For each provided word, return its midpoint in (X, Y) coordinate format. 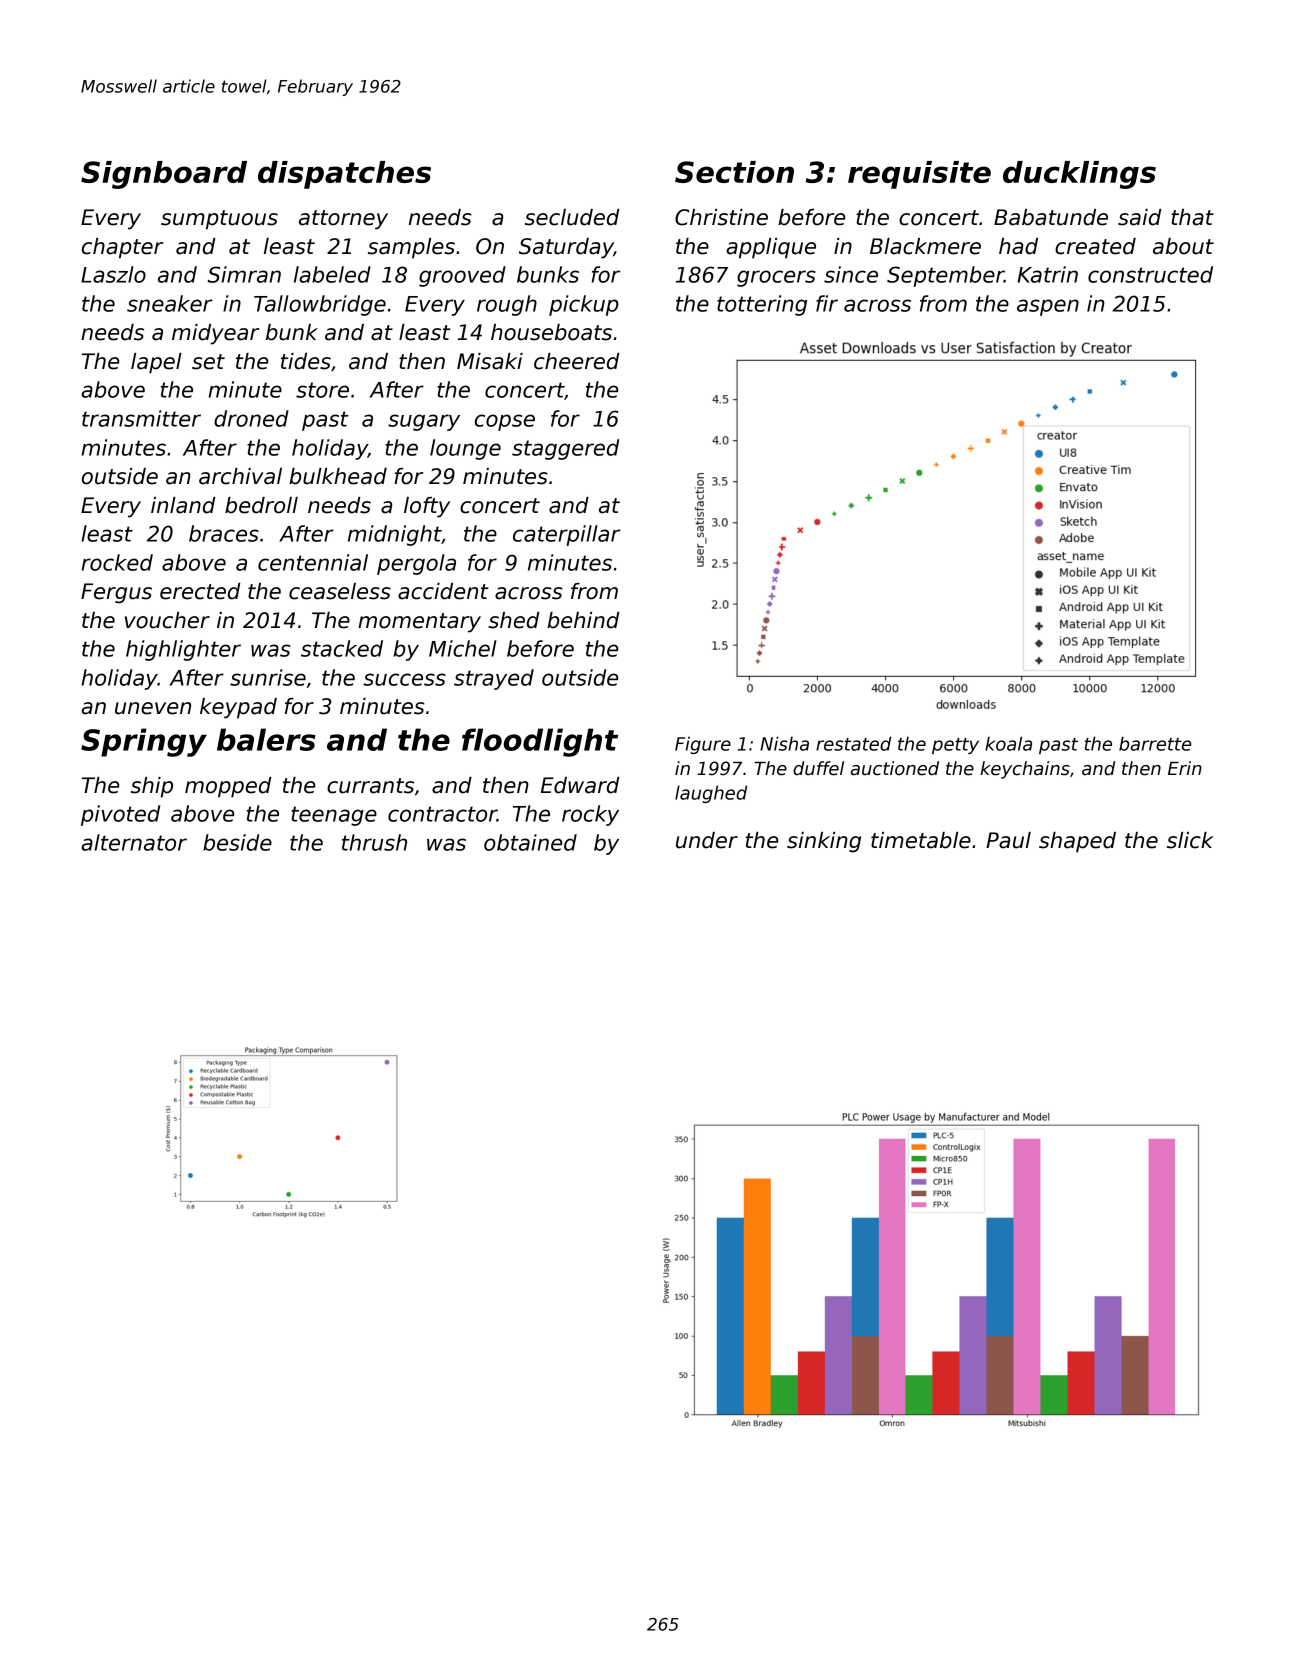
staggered (565, 449)
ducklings (1079, 175)
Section (734, 172)
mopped (228, 787)
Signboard (164, 175)
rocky (590, 815)
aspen (1048, 307)
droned (251, 418)
